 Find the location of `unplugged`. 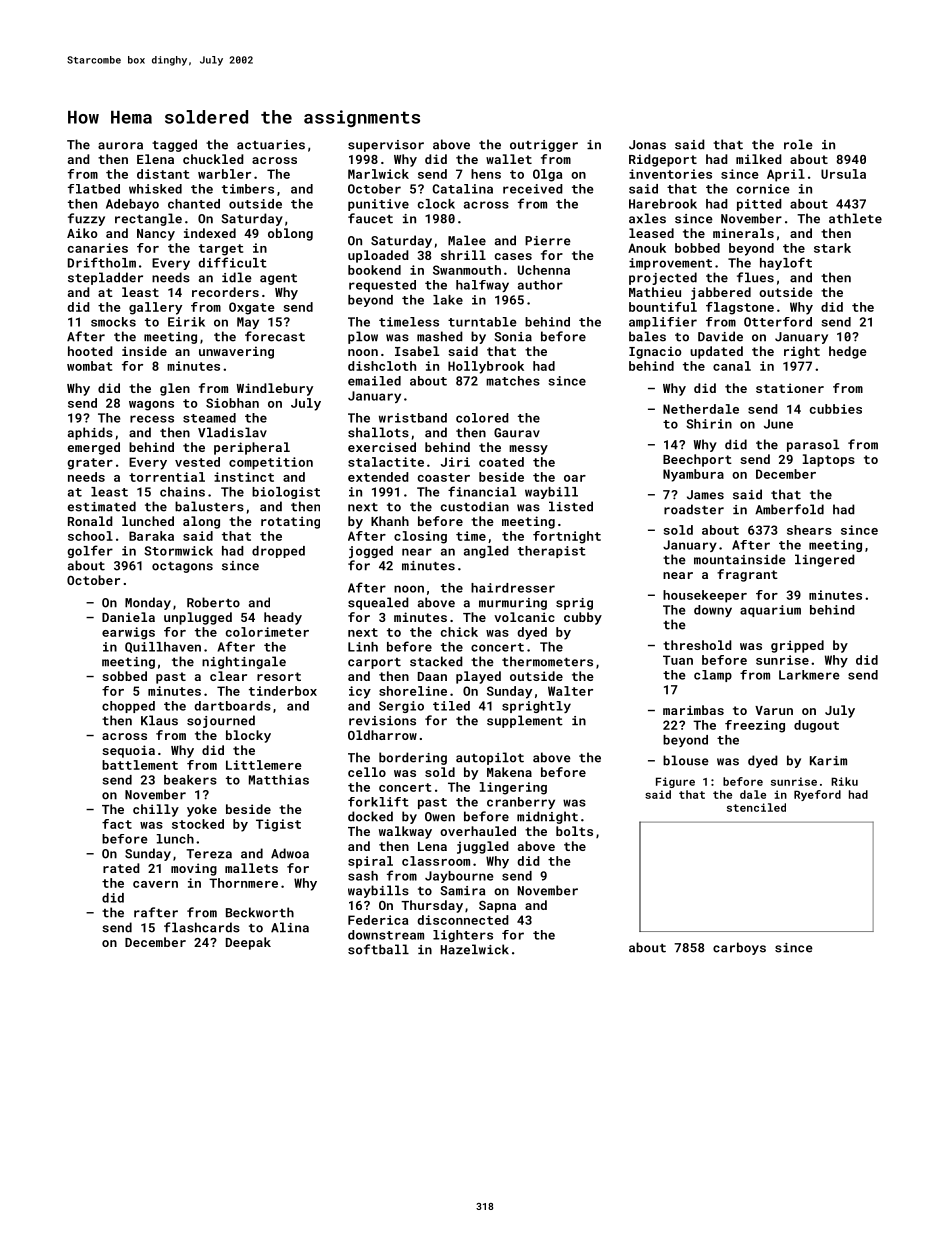

unplugged is located at coordinates (198, 618).
